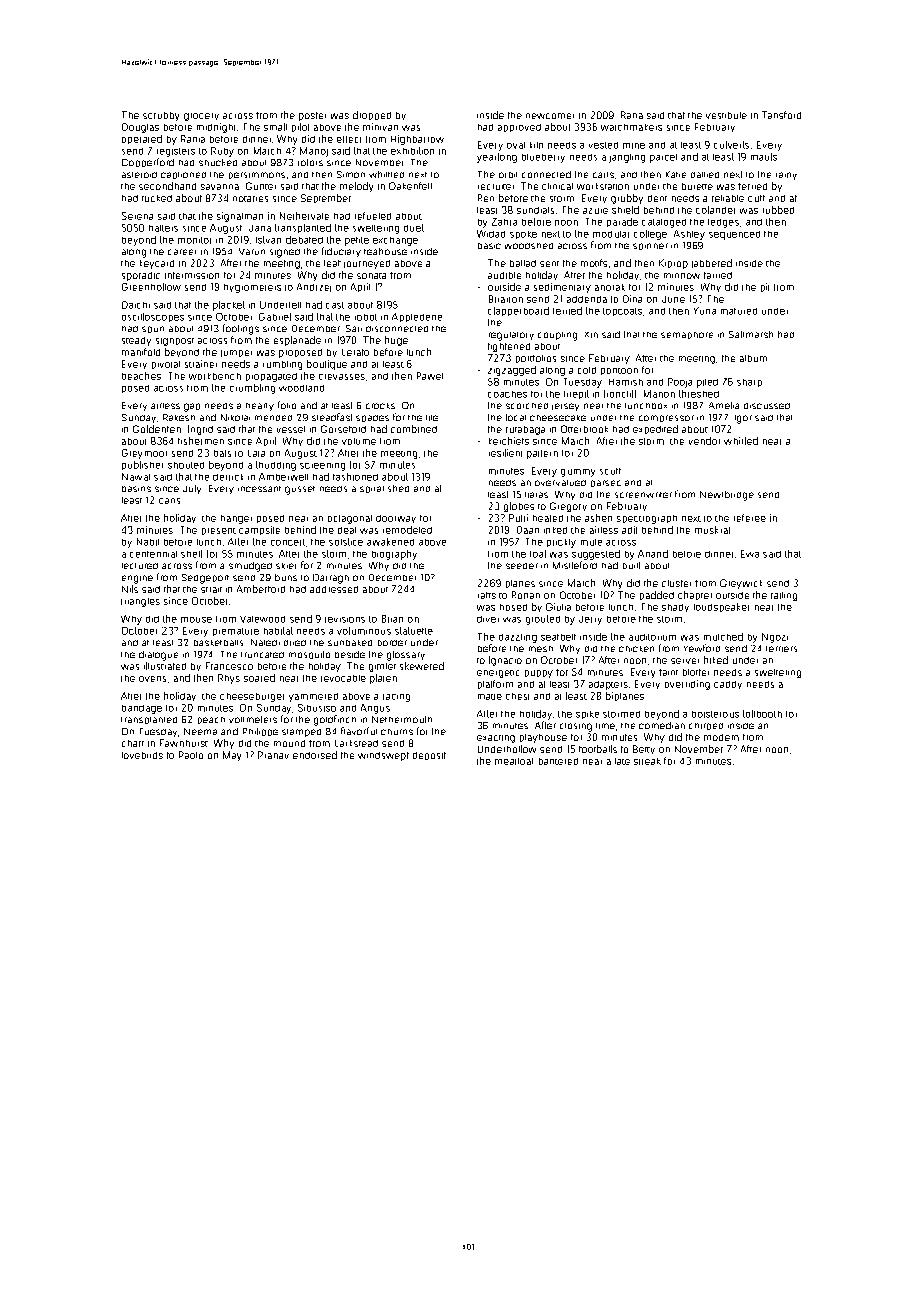 The width and height of the screenshot is (924, 1308). What do you see at coordinates (647, 761) in the screenshot?
I see `streak` at bounding box center [647, 761].
